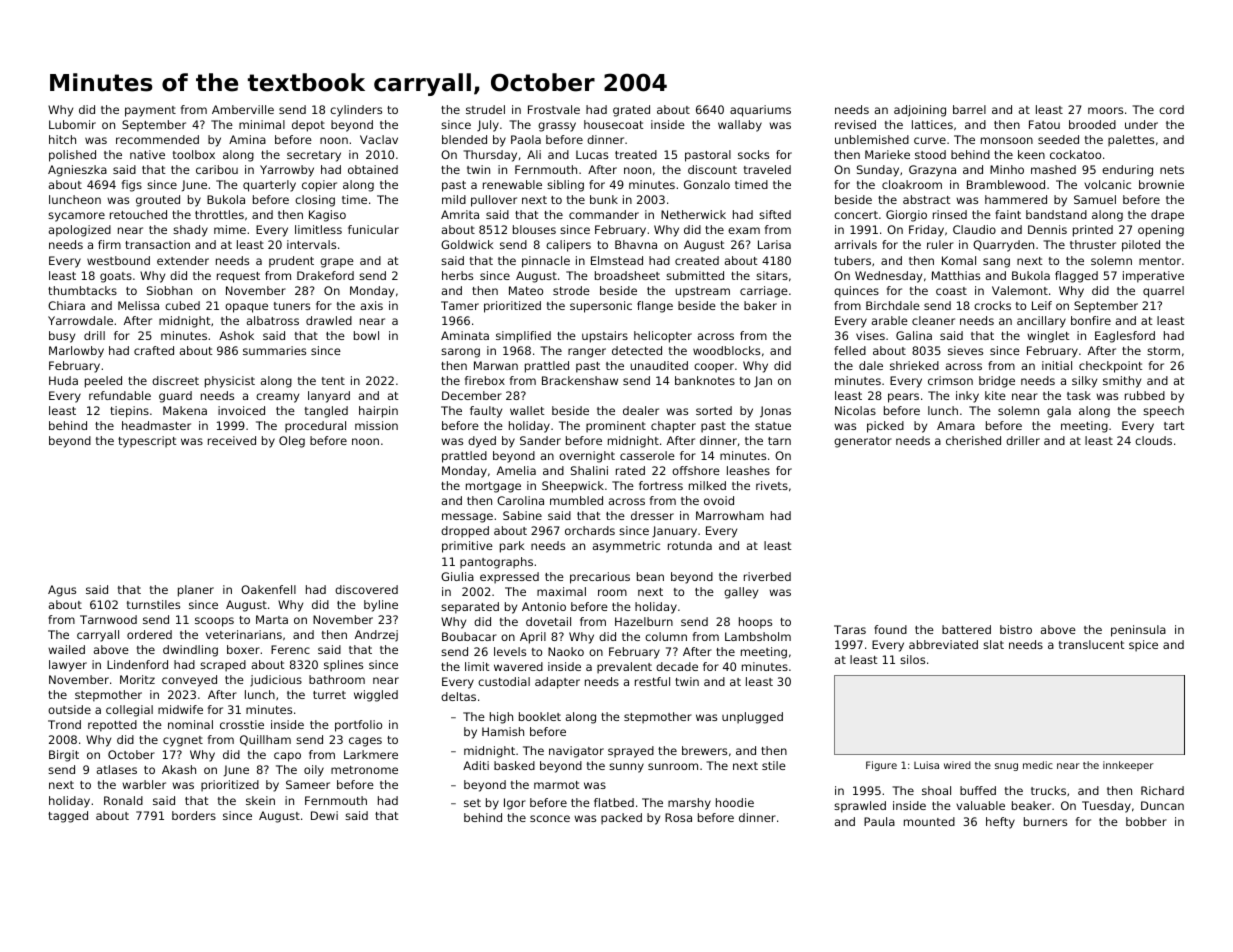 This screenshot has width=1233, height=952. What do you see at coordinates (66, 305) in the screenshot?
I see `Chiara` at bounding box center [66, 305].
